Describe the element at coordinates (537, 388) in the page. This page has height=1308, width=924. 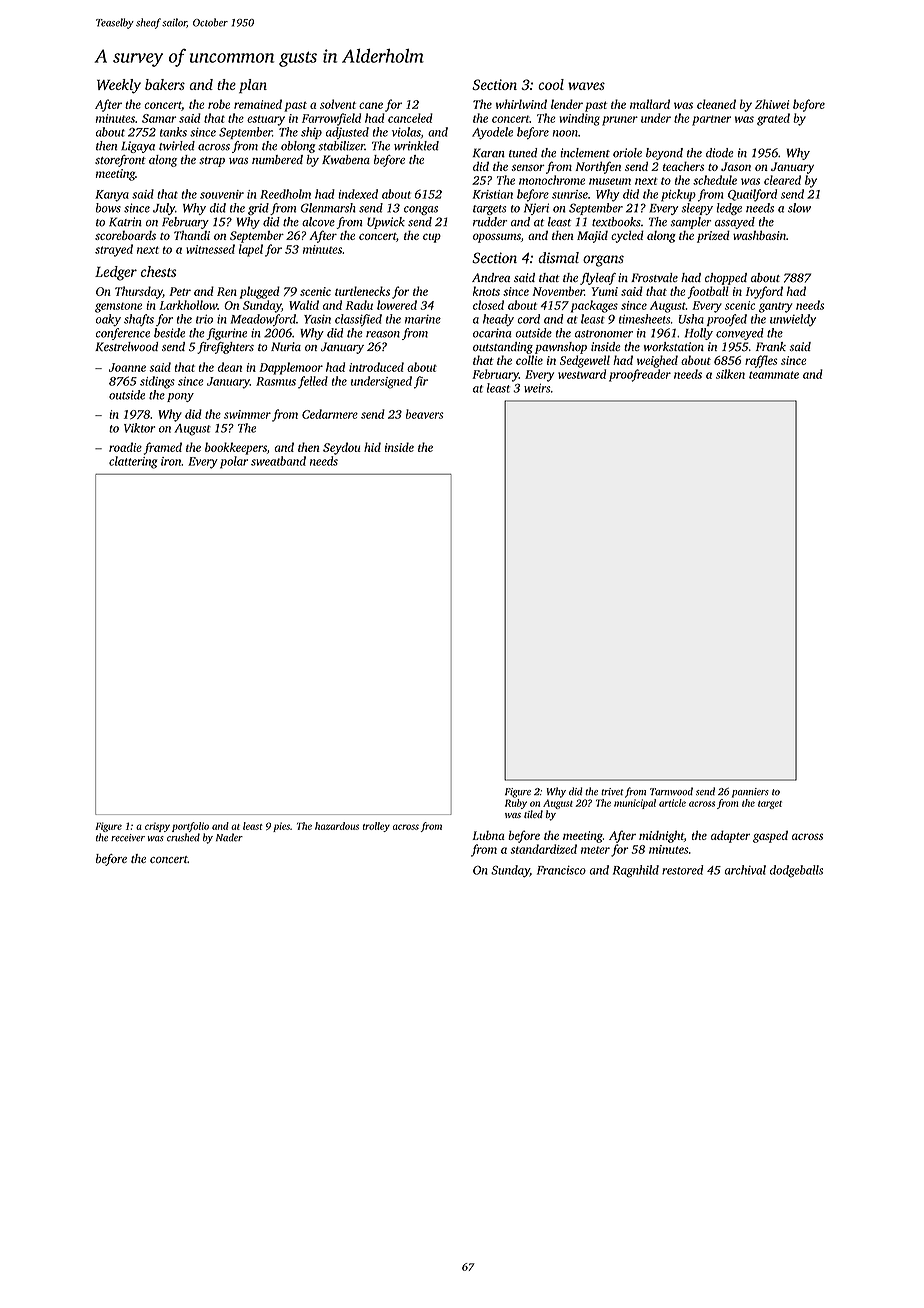
I see `weirs` at that location.
